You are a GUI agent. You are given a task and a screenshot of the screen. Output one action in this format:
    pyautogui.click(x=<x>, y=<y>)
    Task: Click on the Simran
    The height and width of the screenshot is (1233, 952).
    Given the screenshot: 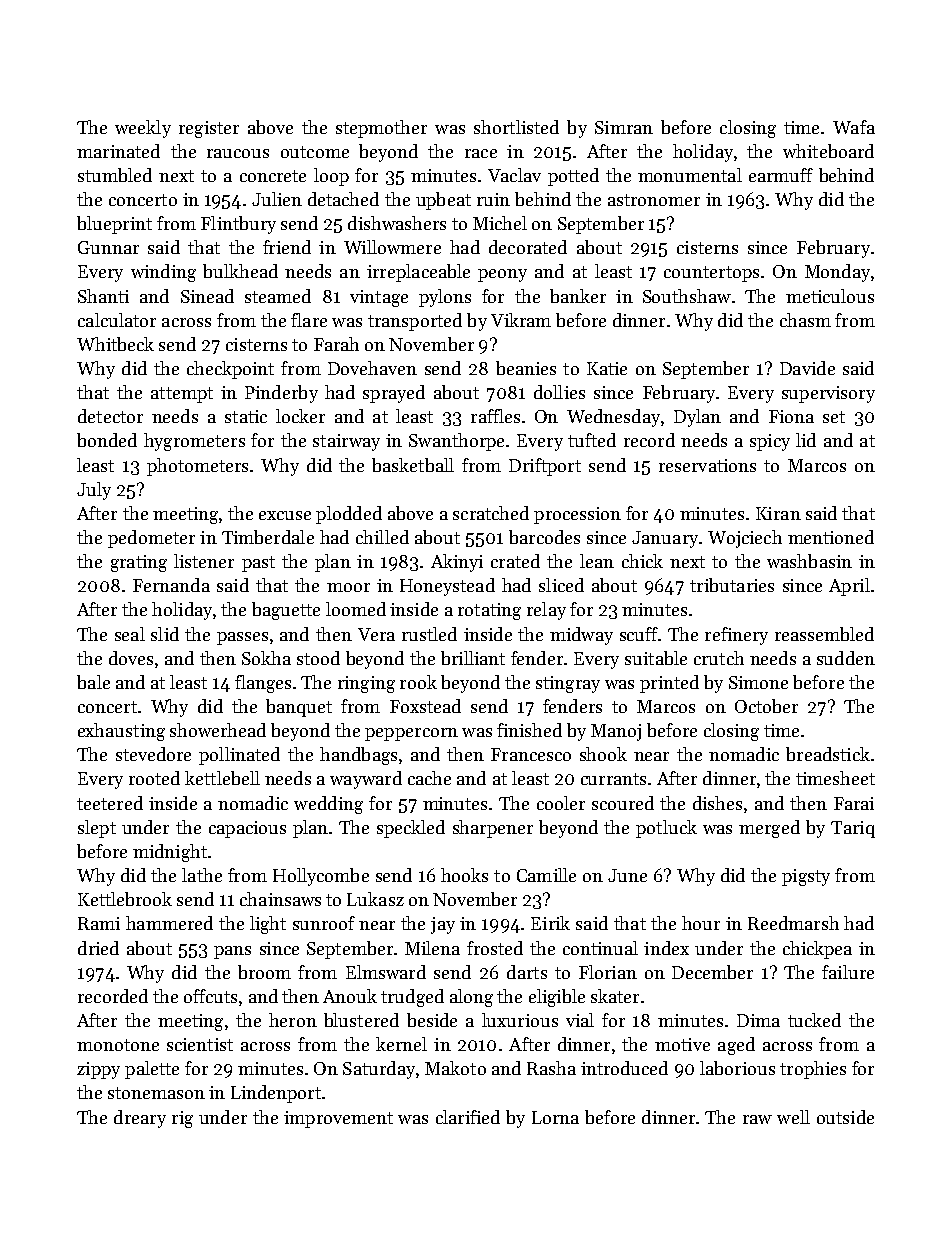 What is the action you would take?
    pyautogui.click(x=624, y=127)
